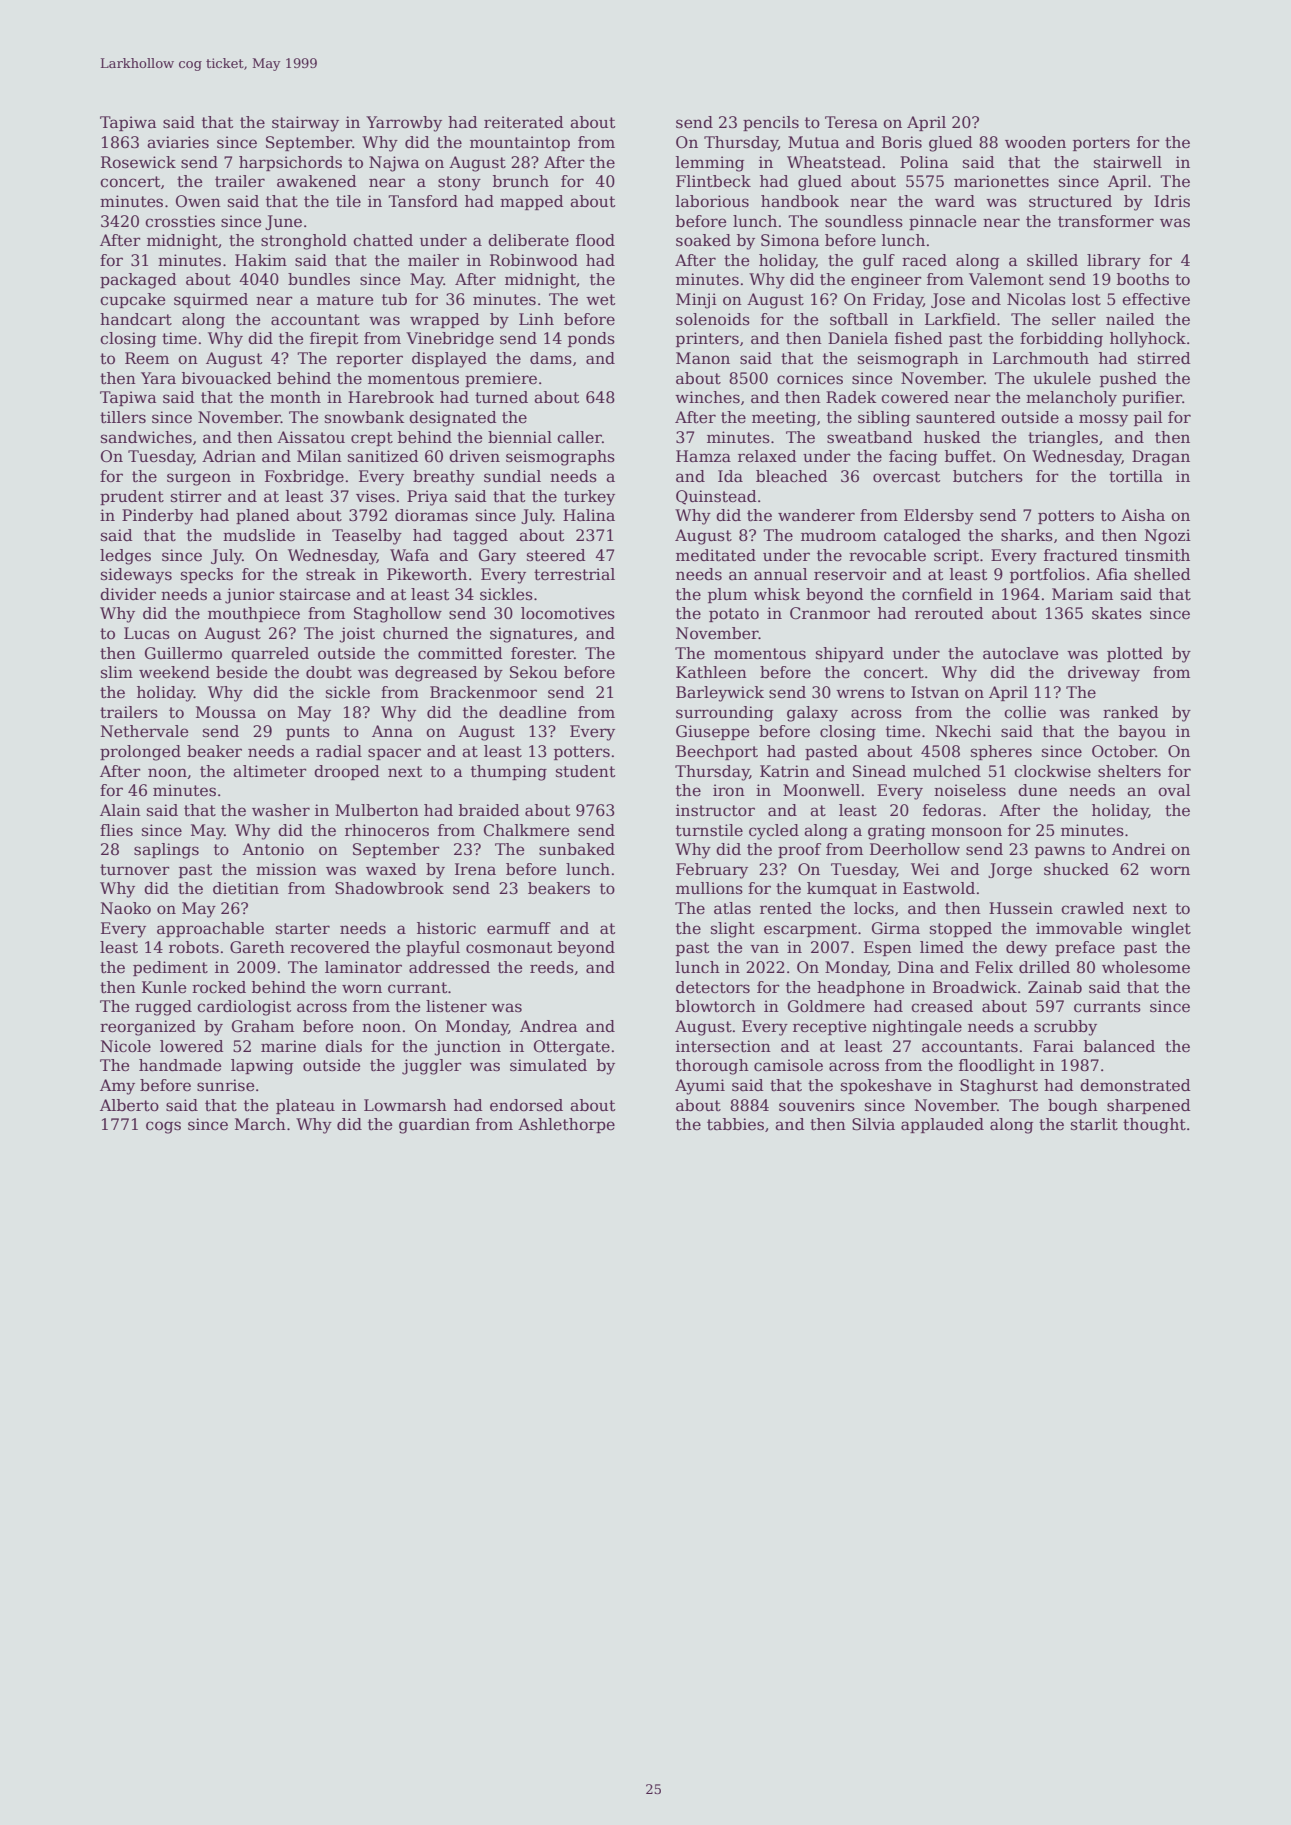 This screenshot has width=1291, height=1825. Describe the element at coordinates (851, 122) in the screenshot. I see `Teresa` at that location.
